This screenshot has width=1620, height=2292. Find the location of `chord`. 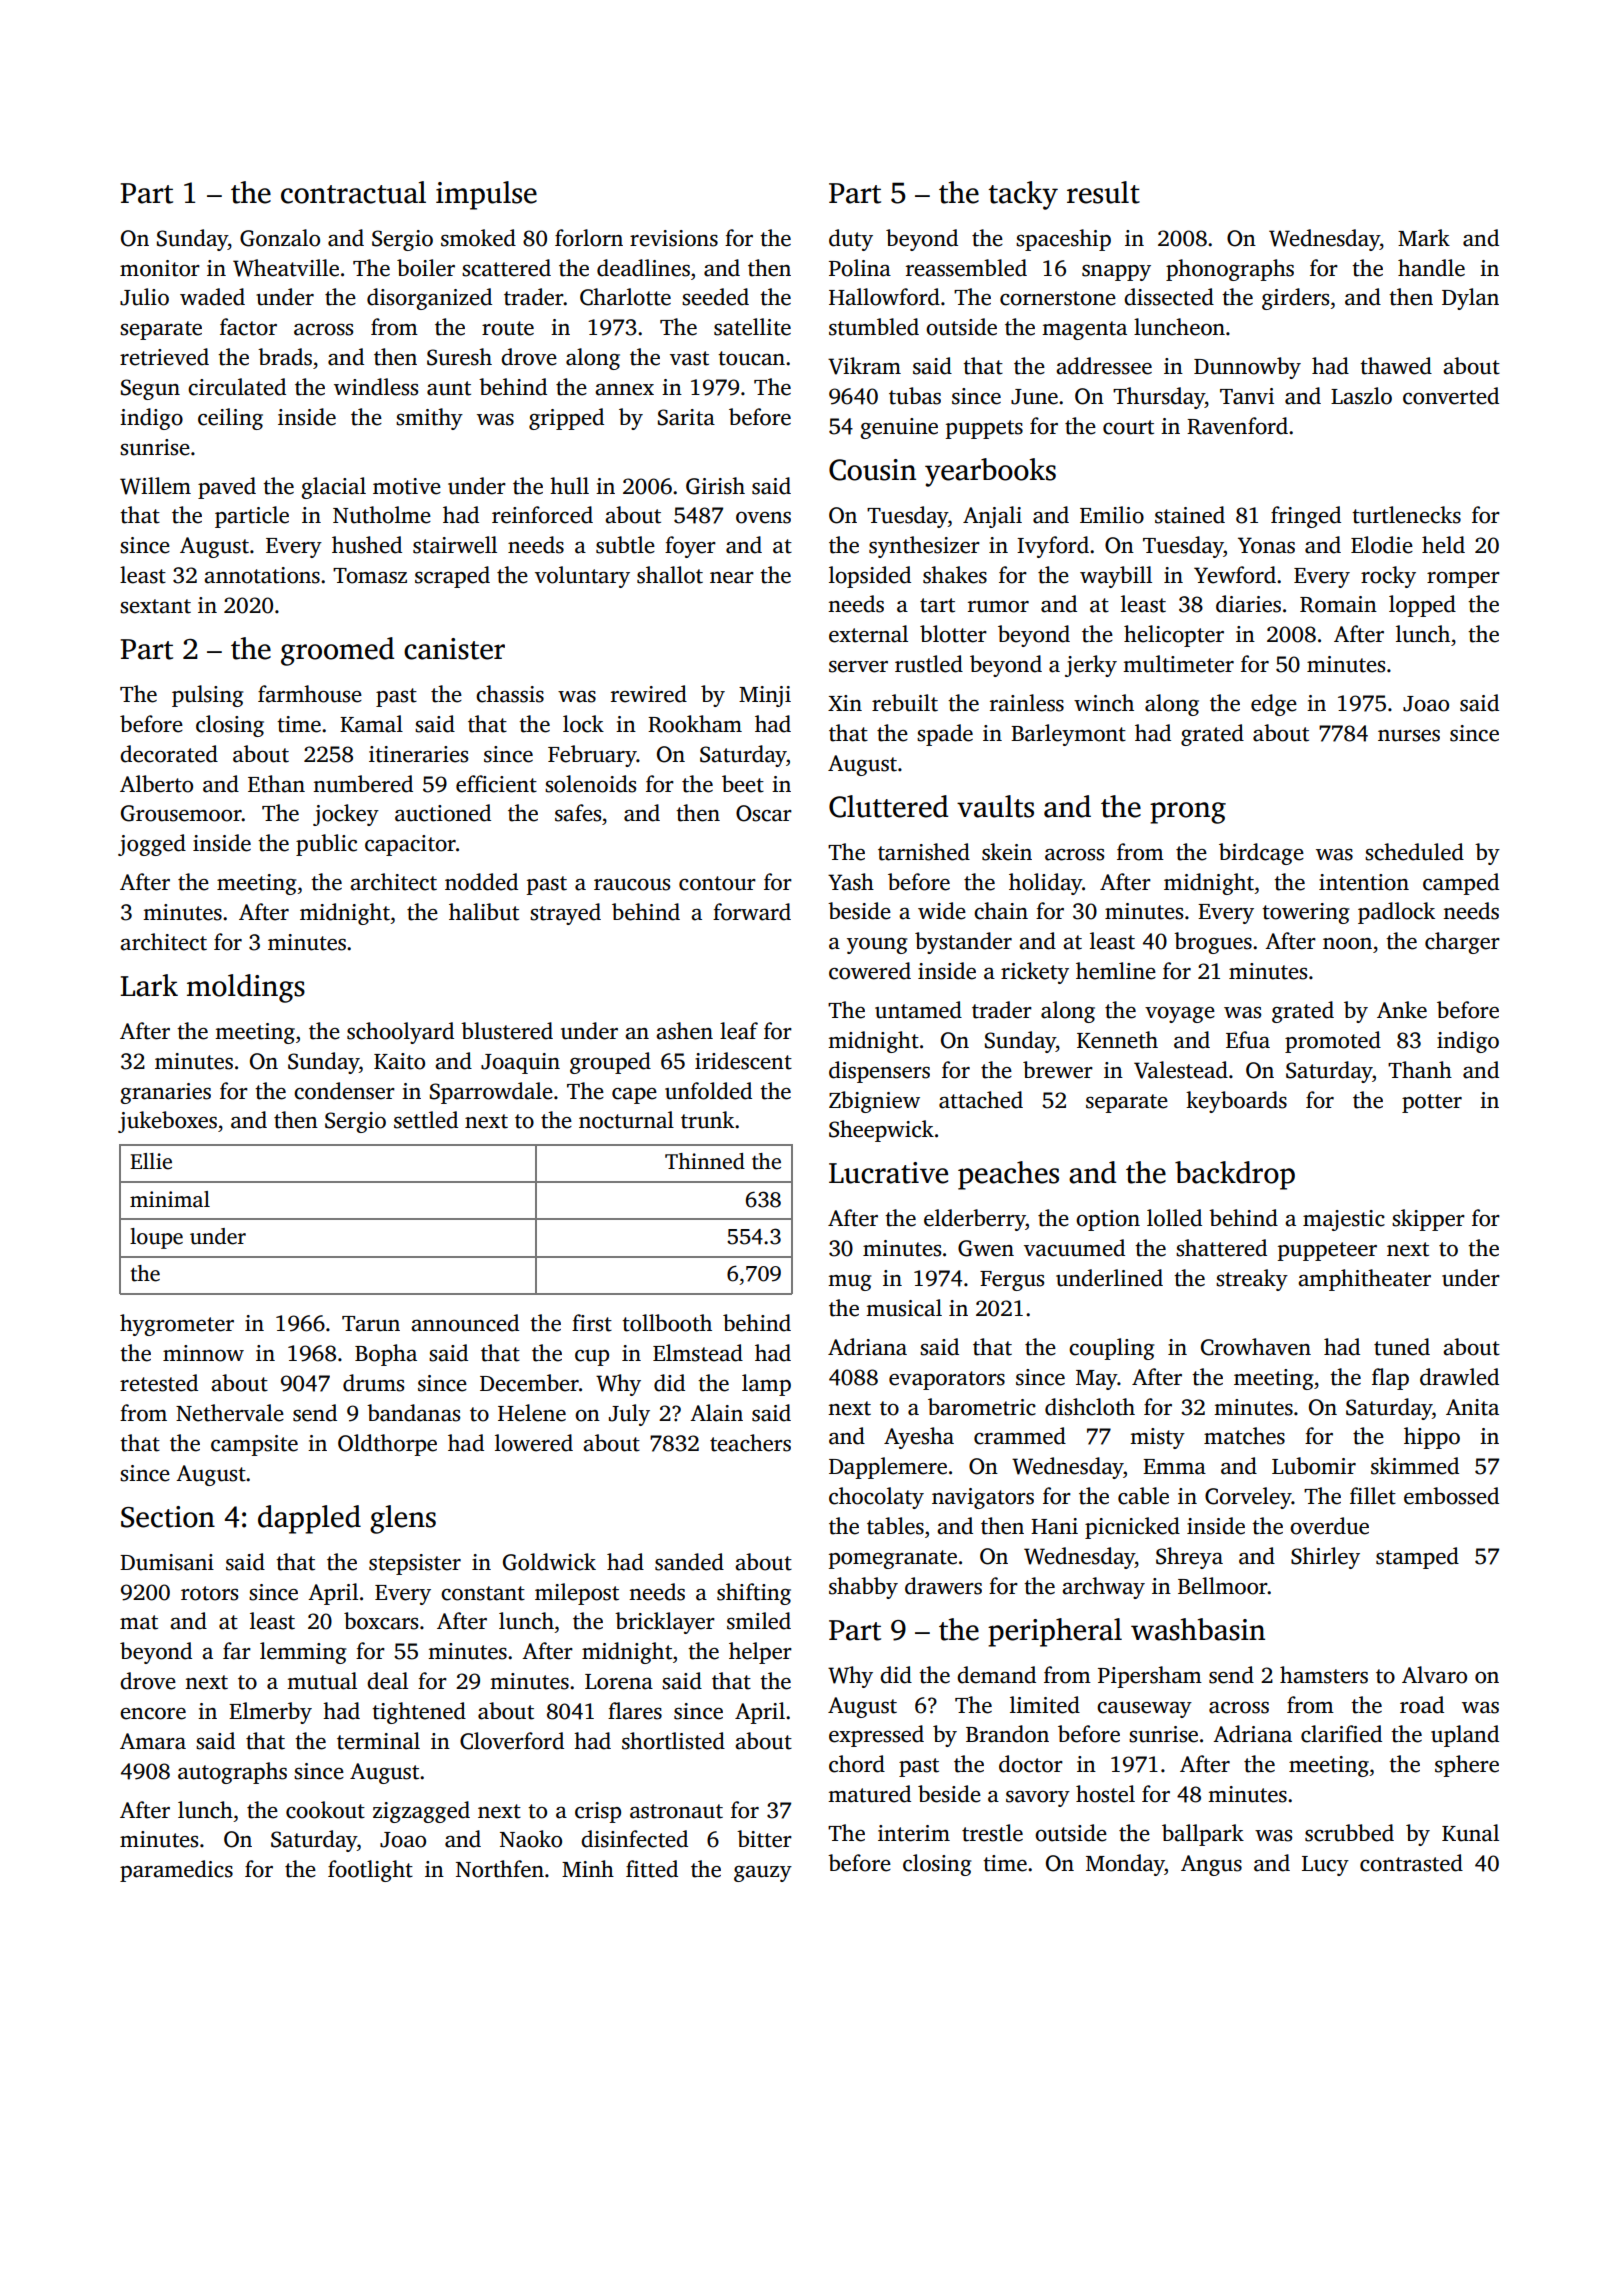

chord is located at coordinates (857, 1764).
